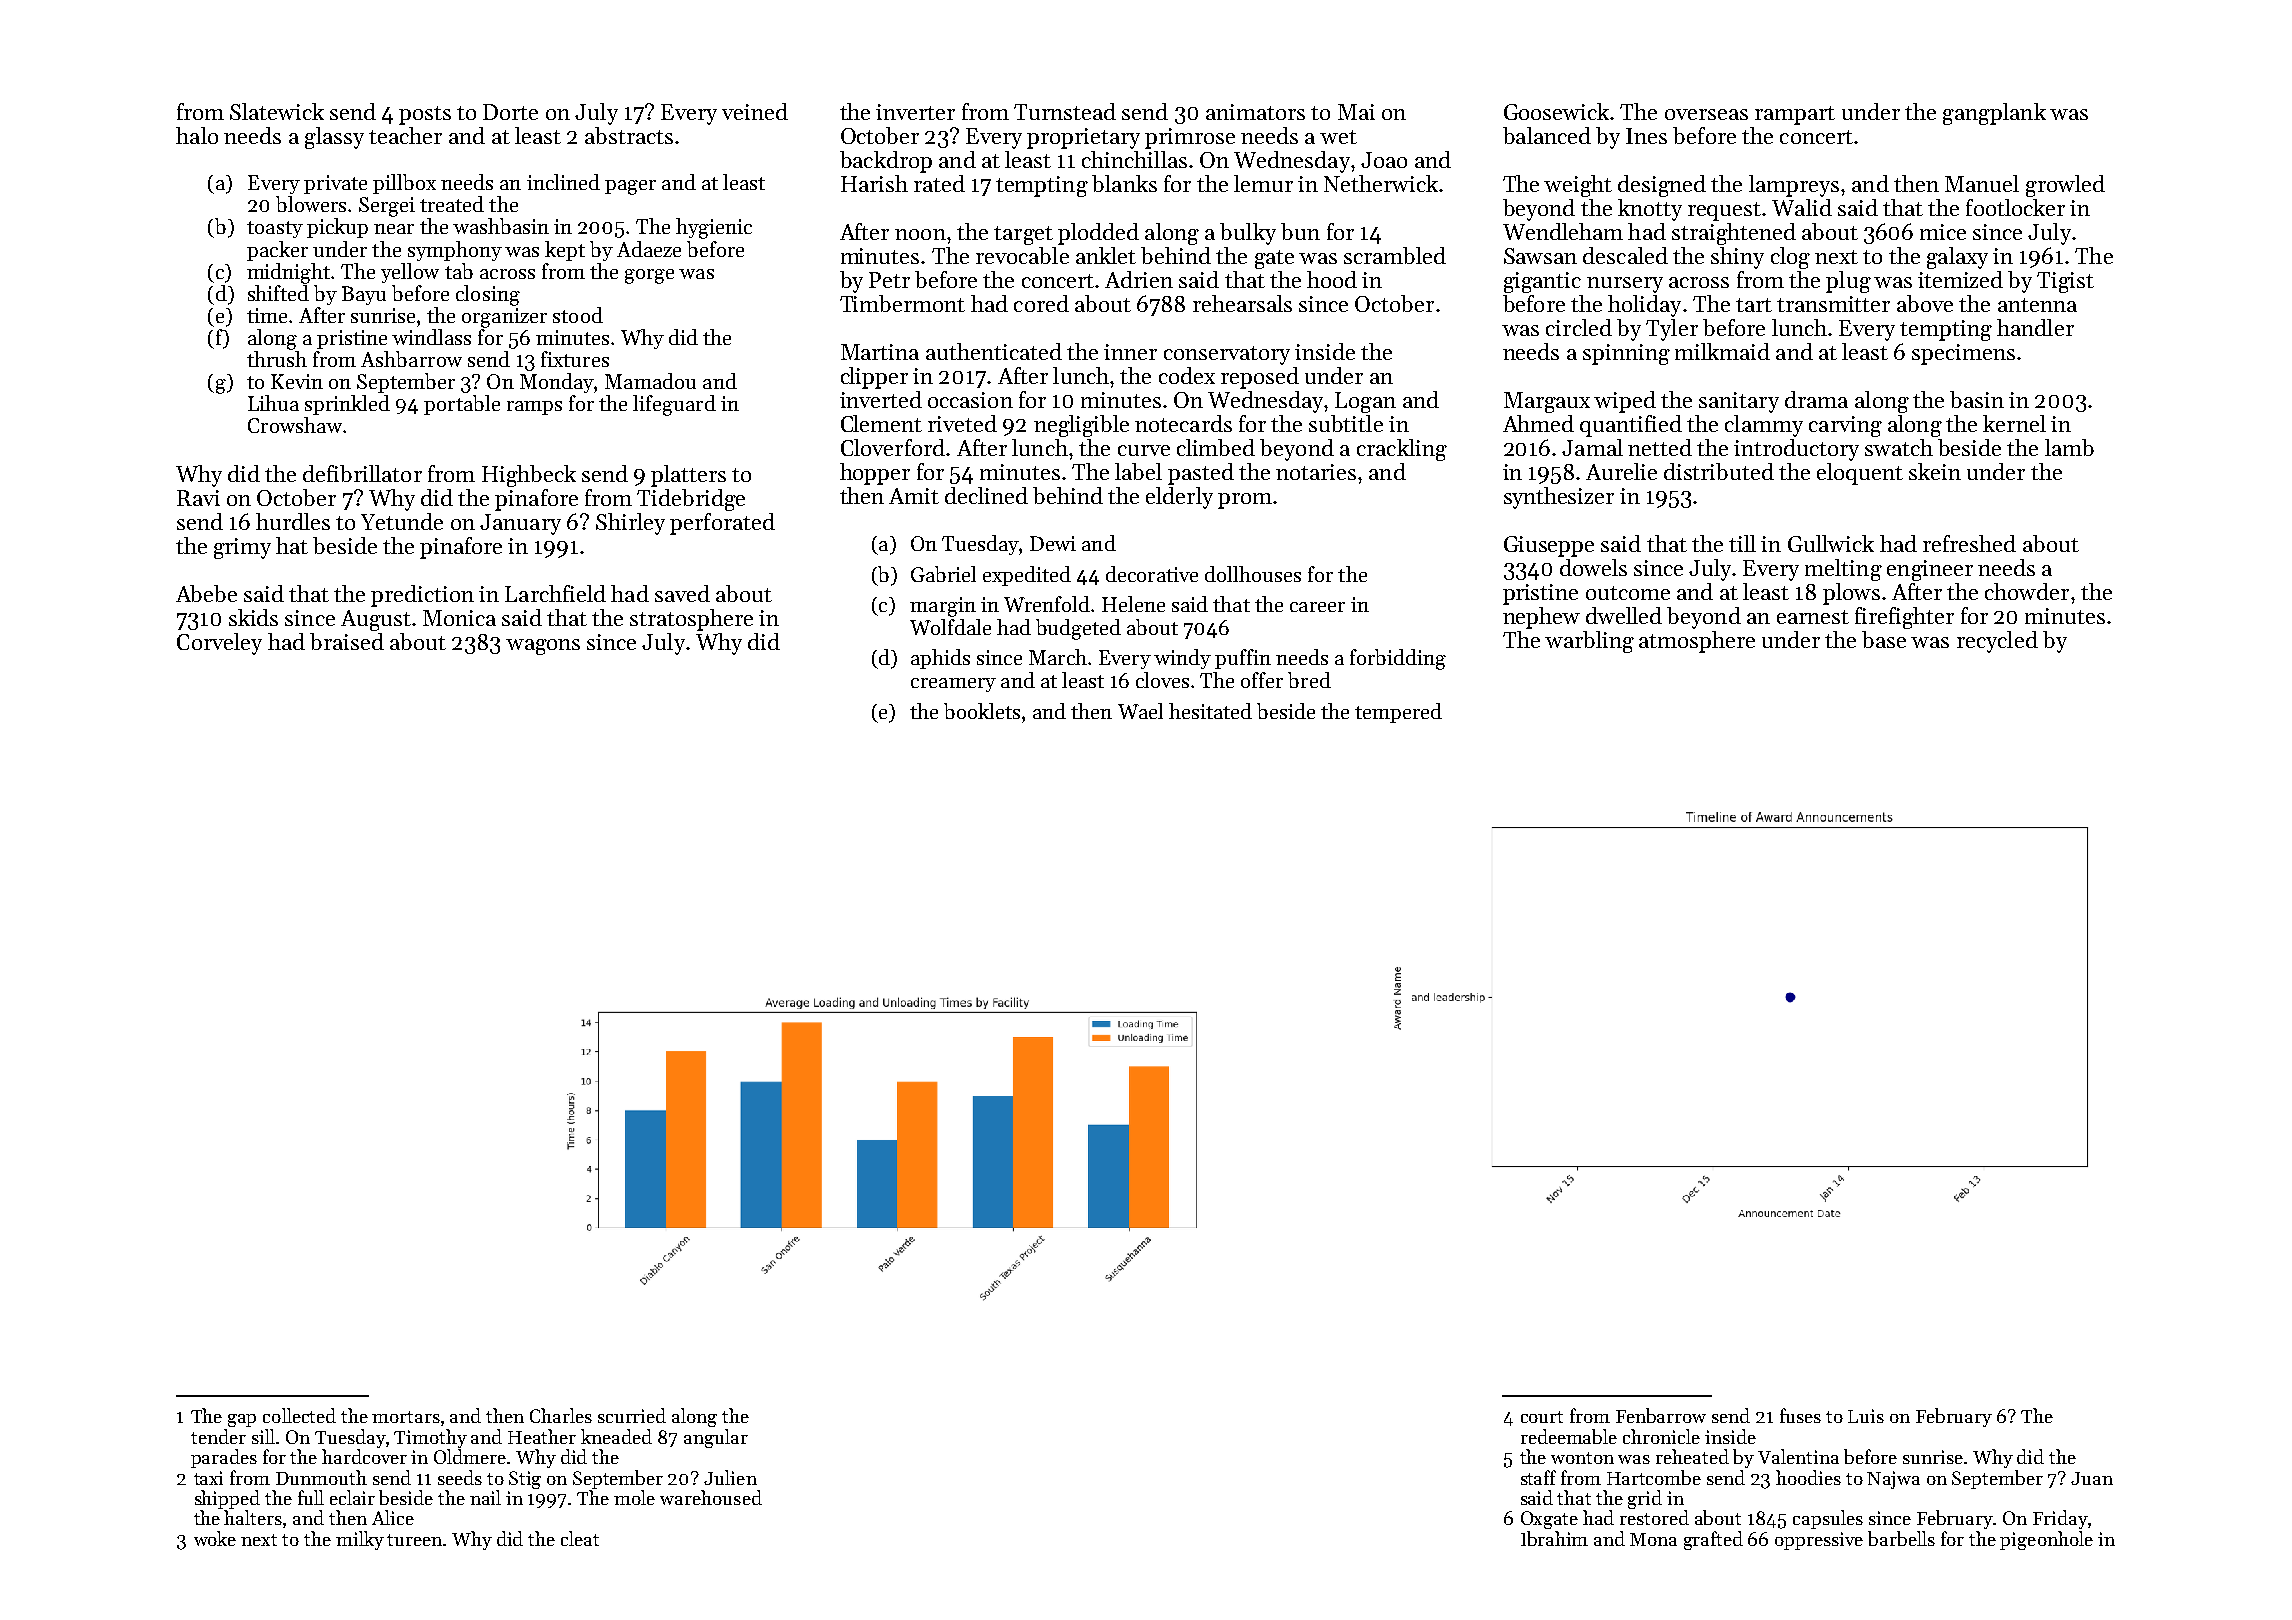 The image size is (2292, 1620). What do you see at coordinates (1795, 115) in the screenshot?
I see `rampart` at bounding box center [1795, 115].
